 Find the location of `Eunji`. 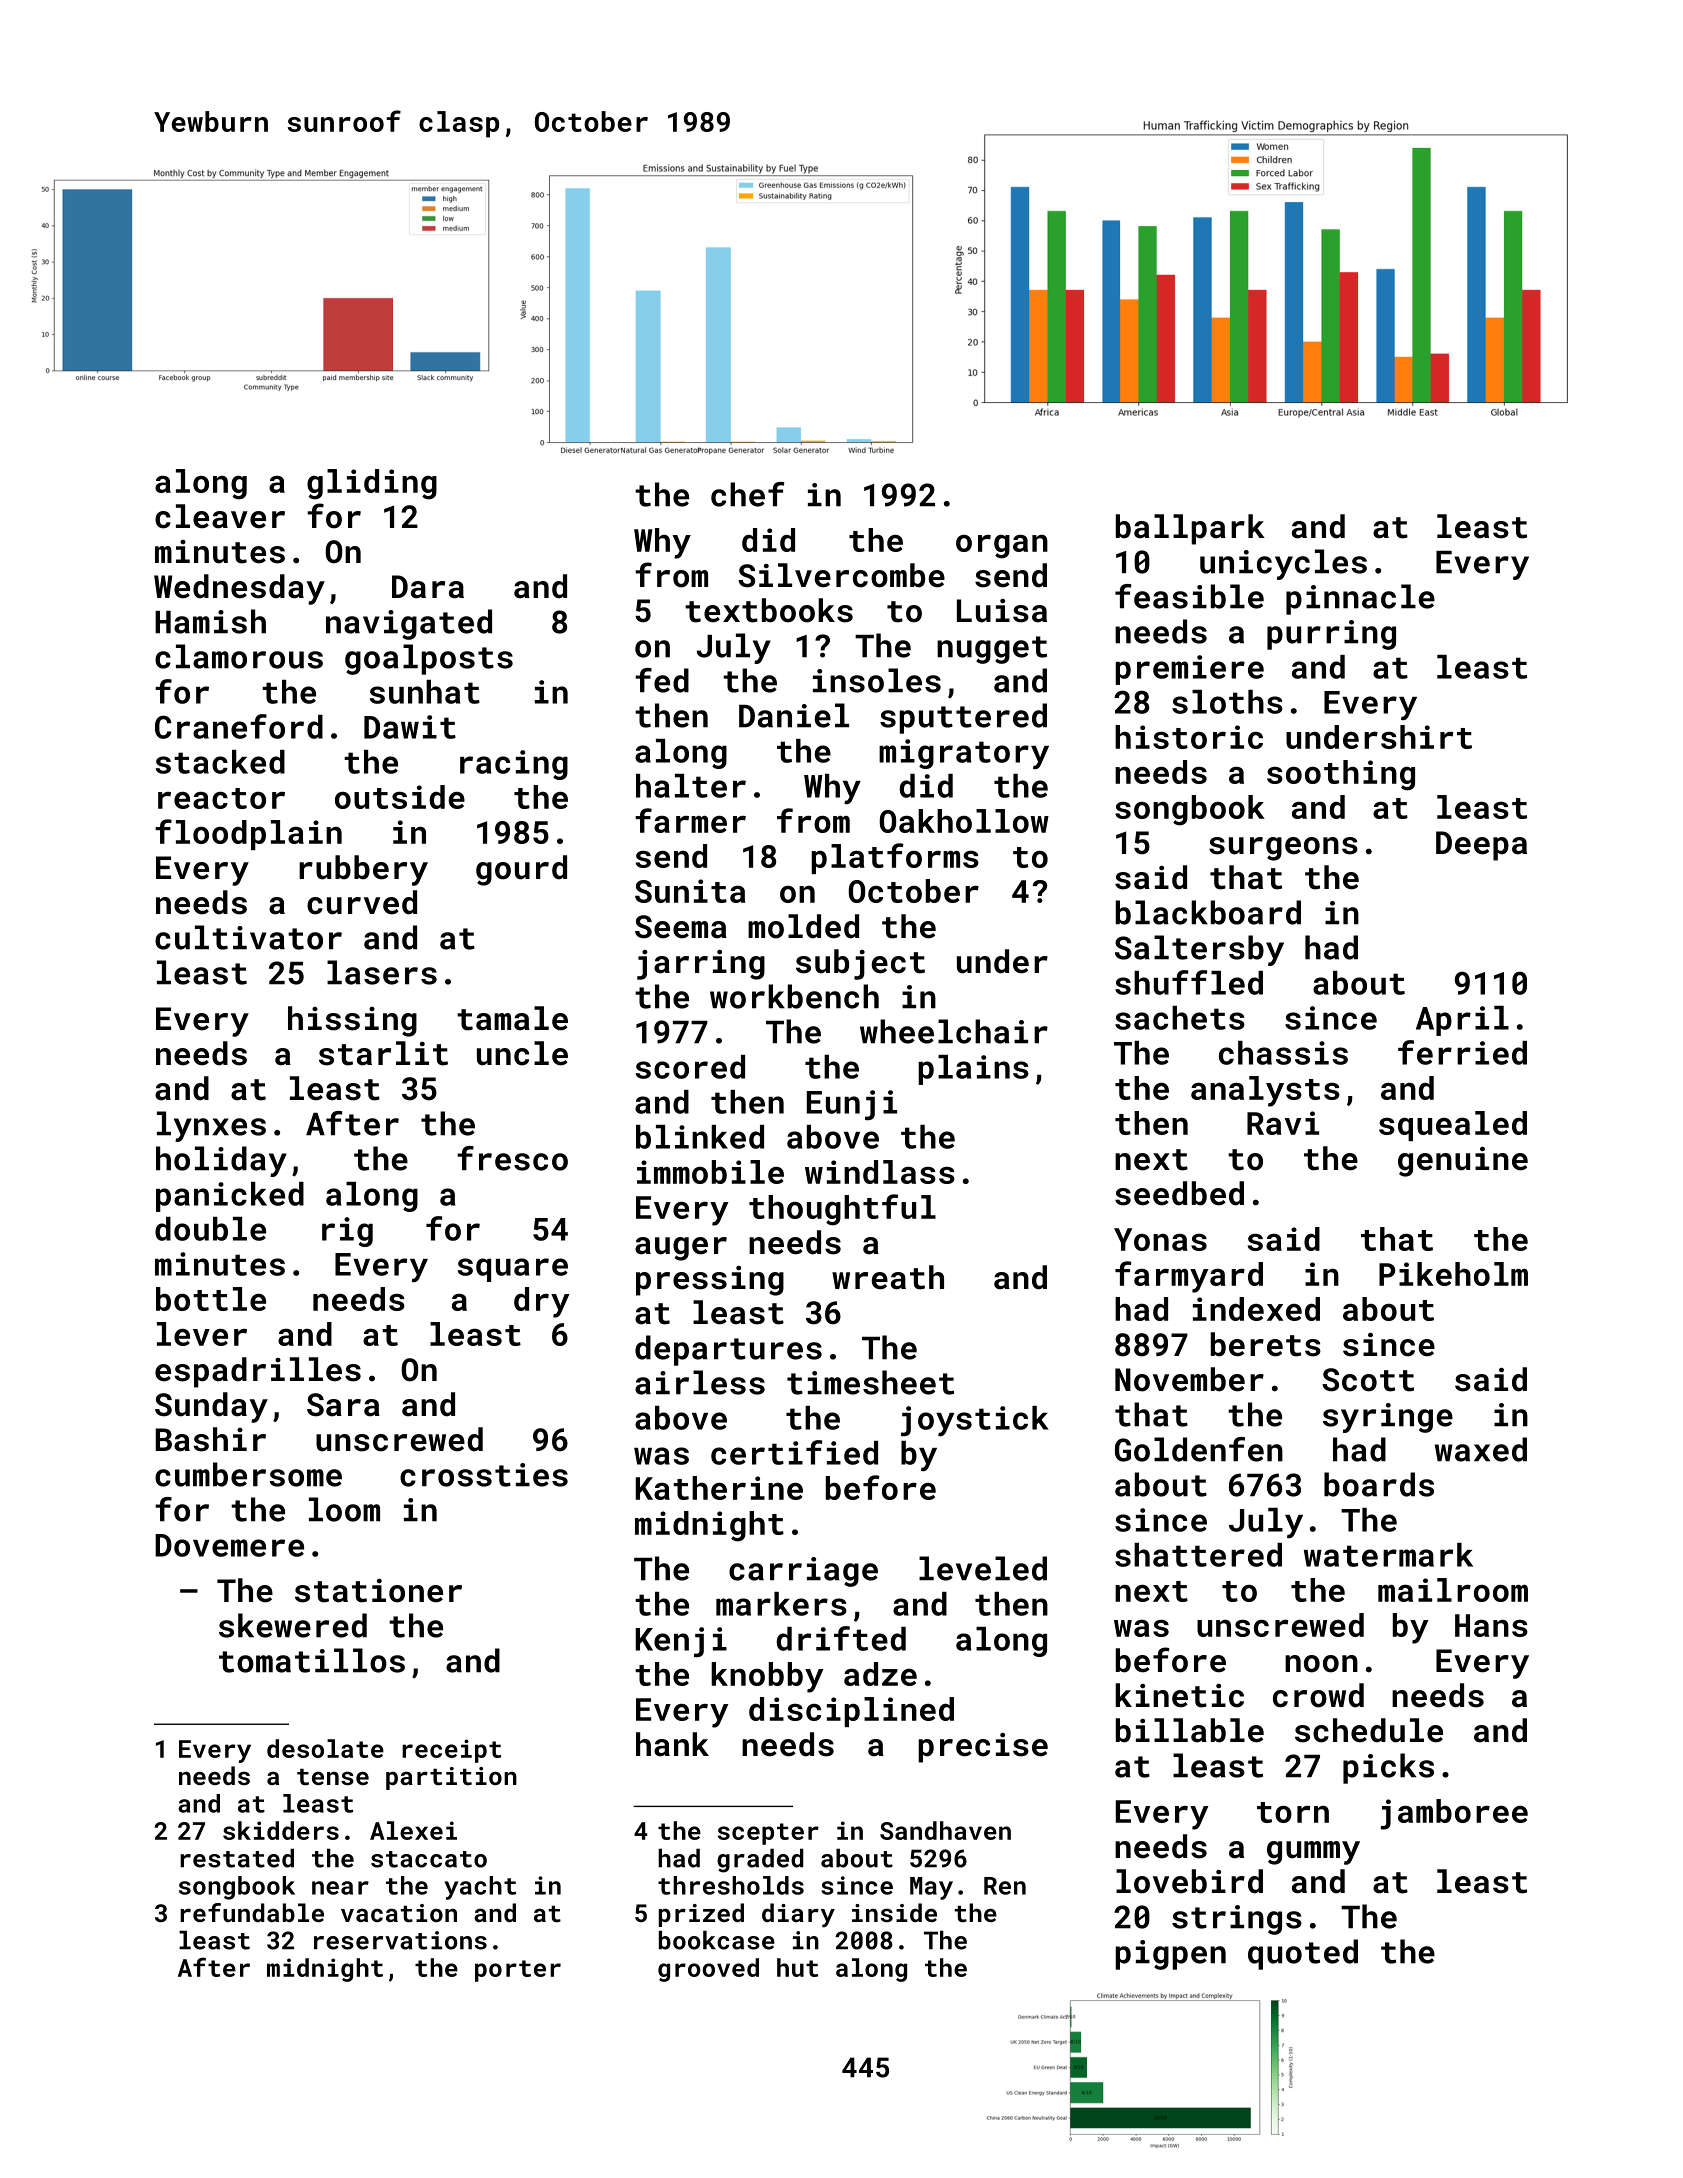

Eunji is located at coordinates (852, 1105).
